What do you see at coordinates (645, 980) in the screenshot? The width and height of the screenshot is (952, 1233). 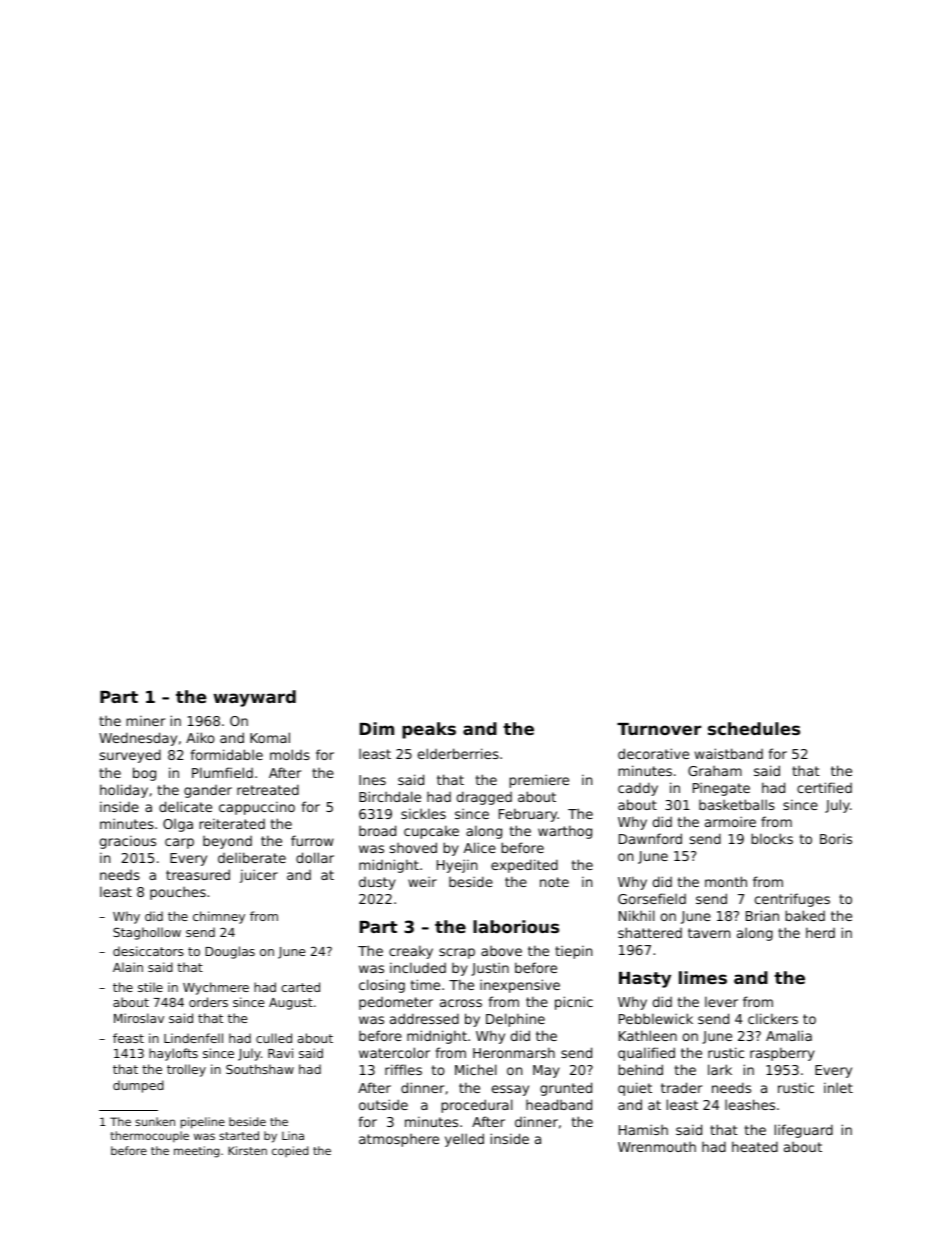 I see `Hasty` at bounding box center [645, 980].
